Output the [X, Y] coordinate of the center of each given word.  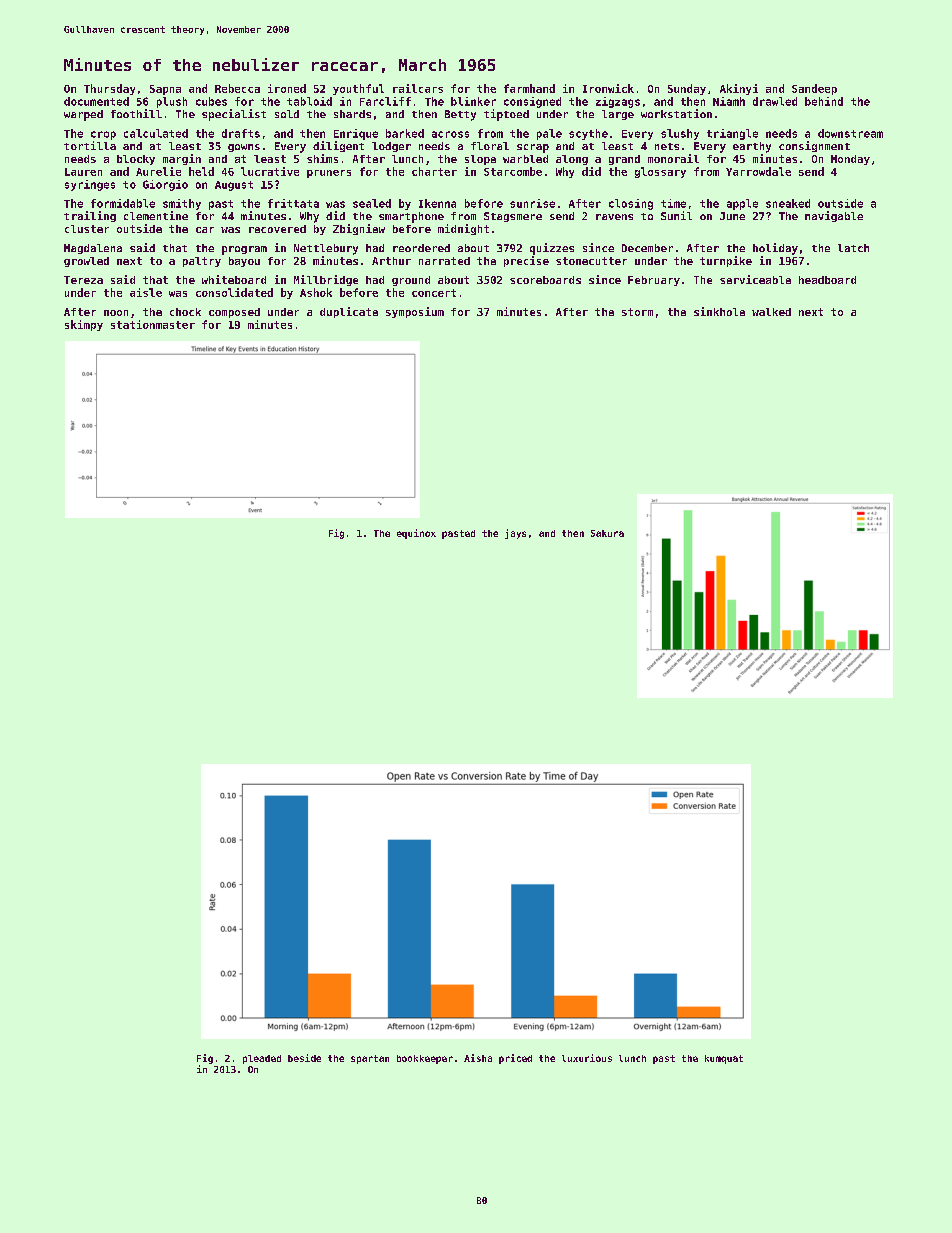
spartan [370, 1059]
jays [515, 534]
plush [172, 102]
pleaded [262, 1059]
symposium [415, 312]
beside [304, 1058]
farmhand [529, 88]
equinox [416, 534]
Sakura [607, 533]
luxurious [587, 1058]
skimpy [84, 325]
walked [771, 312]
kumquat [724, 1059]
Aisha [478, 1058]
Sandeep [814, 89]
